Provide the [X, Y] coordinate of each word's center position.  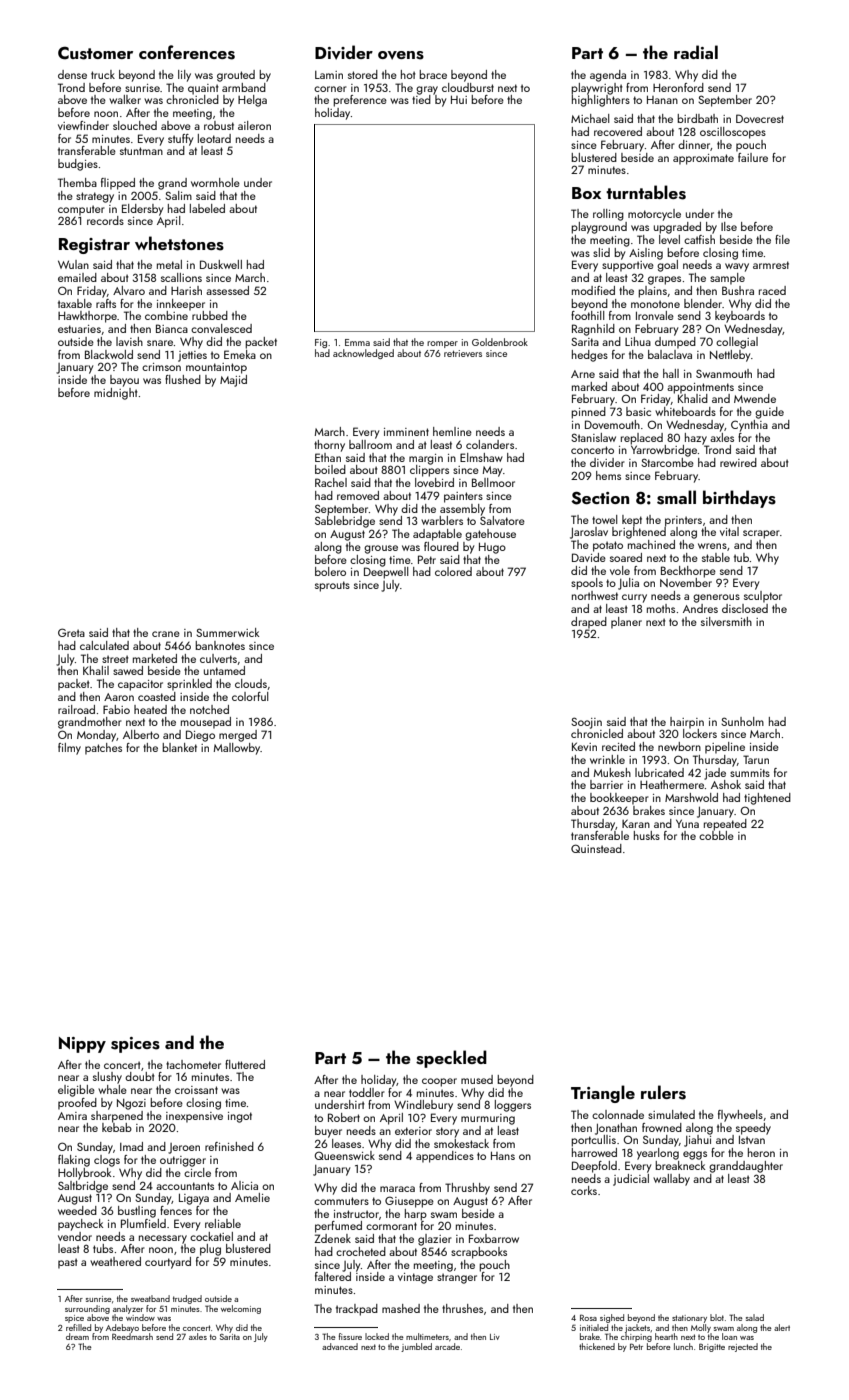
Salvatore [502, 520]
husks [647, 835]
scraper [761, 534]
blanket [179, 747]
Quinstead [596, 848]
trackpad [357, 1310]
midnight [116, 394]
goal [667, 266]
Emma [357, 342]
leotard [214, 138]
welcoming [241, 1309]
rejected [743, 1347]
